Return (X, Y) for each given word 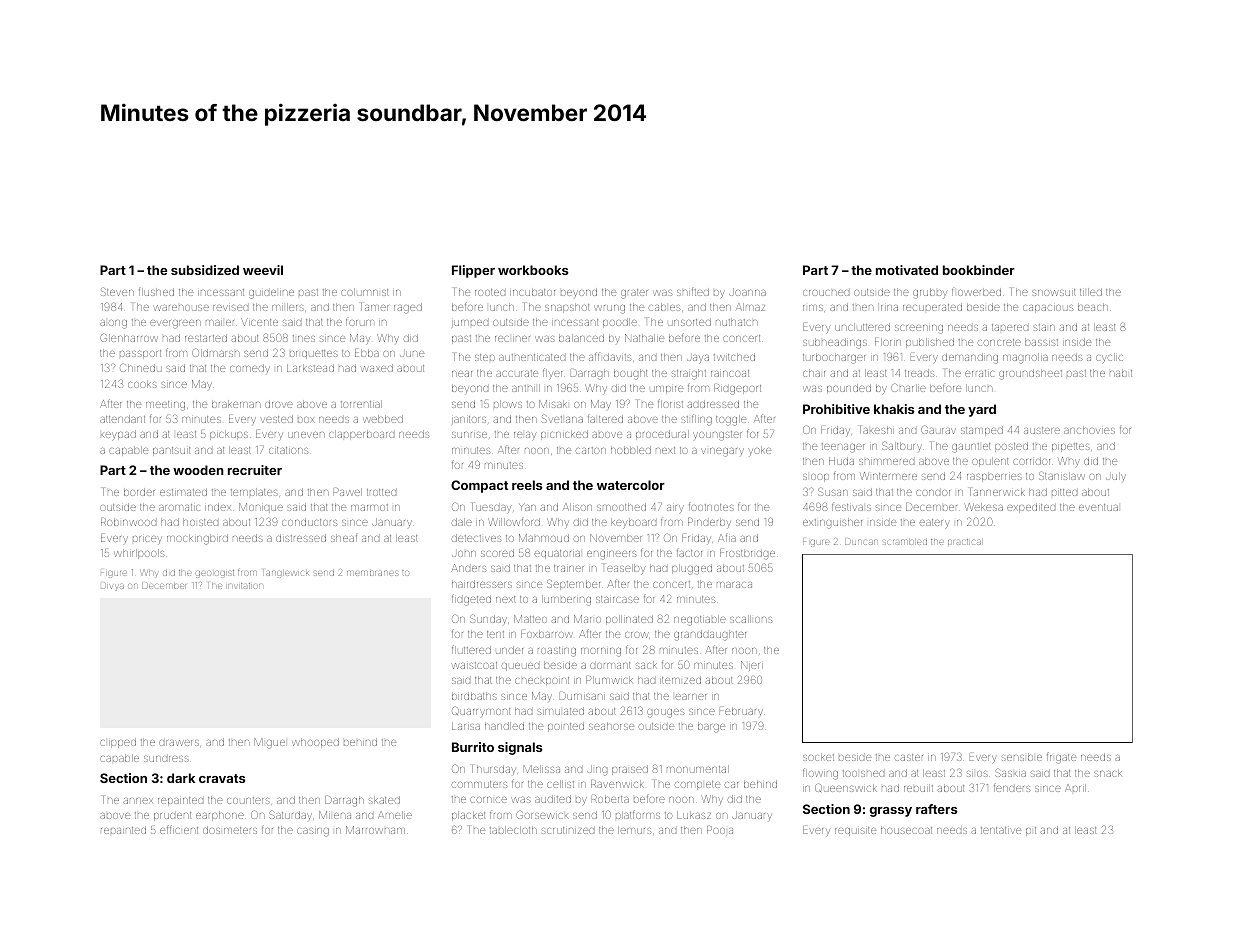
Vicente (259, 322)
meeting (165, 406)
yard (982, 410)
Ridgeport (737, 389)
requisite (855, 831)
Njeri (752, 666)
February (741, 711)
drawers (179, 743)
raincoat (730, 373)
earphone (220, 816)
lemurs (635, 830)
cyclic (1109, 358)
